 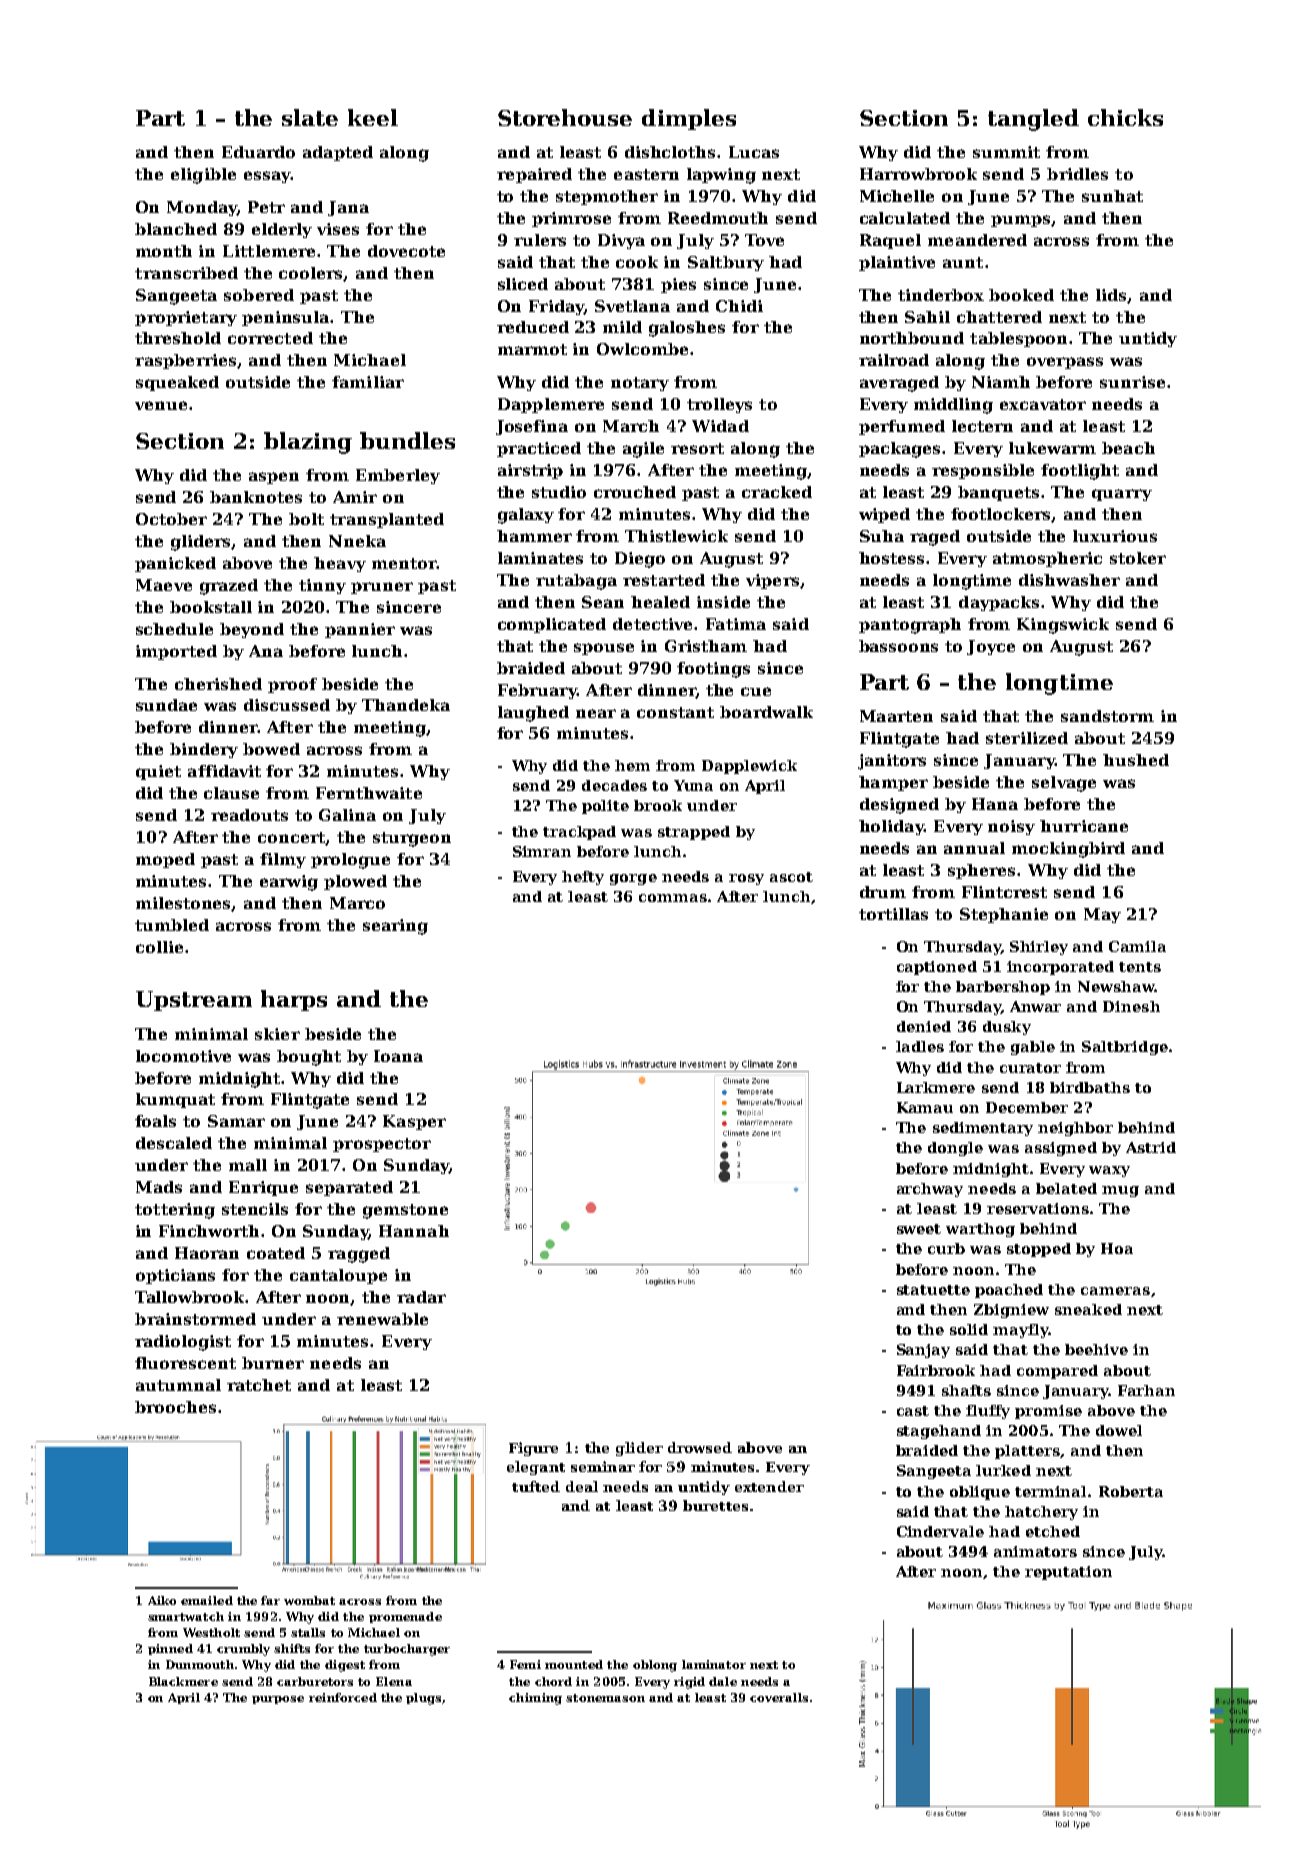 What do you see at coordinates (939, 1432) in the document?
I see `stagehand` at bounding box center [939, 1432].
